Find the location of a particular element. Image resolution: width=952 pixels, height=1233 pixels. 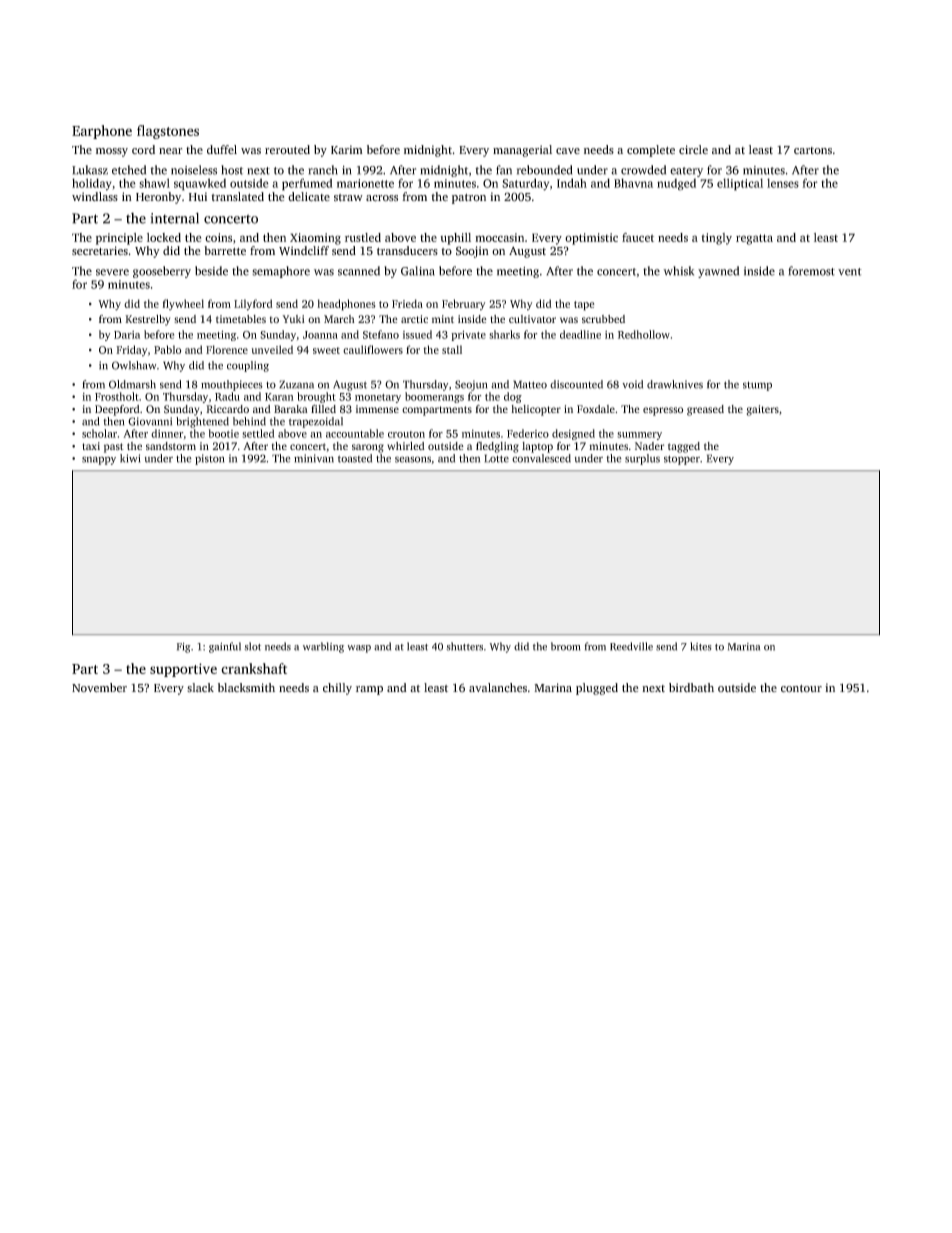

duffel is located at coordinates (222, 149).
